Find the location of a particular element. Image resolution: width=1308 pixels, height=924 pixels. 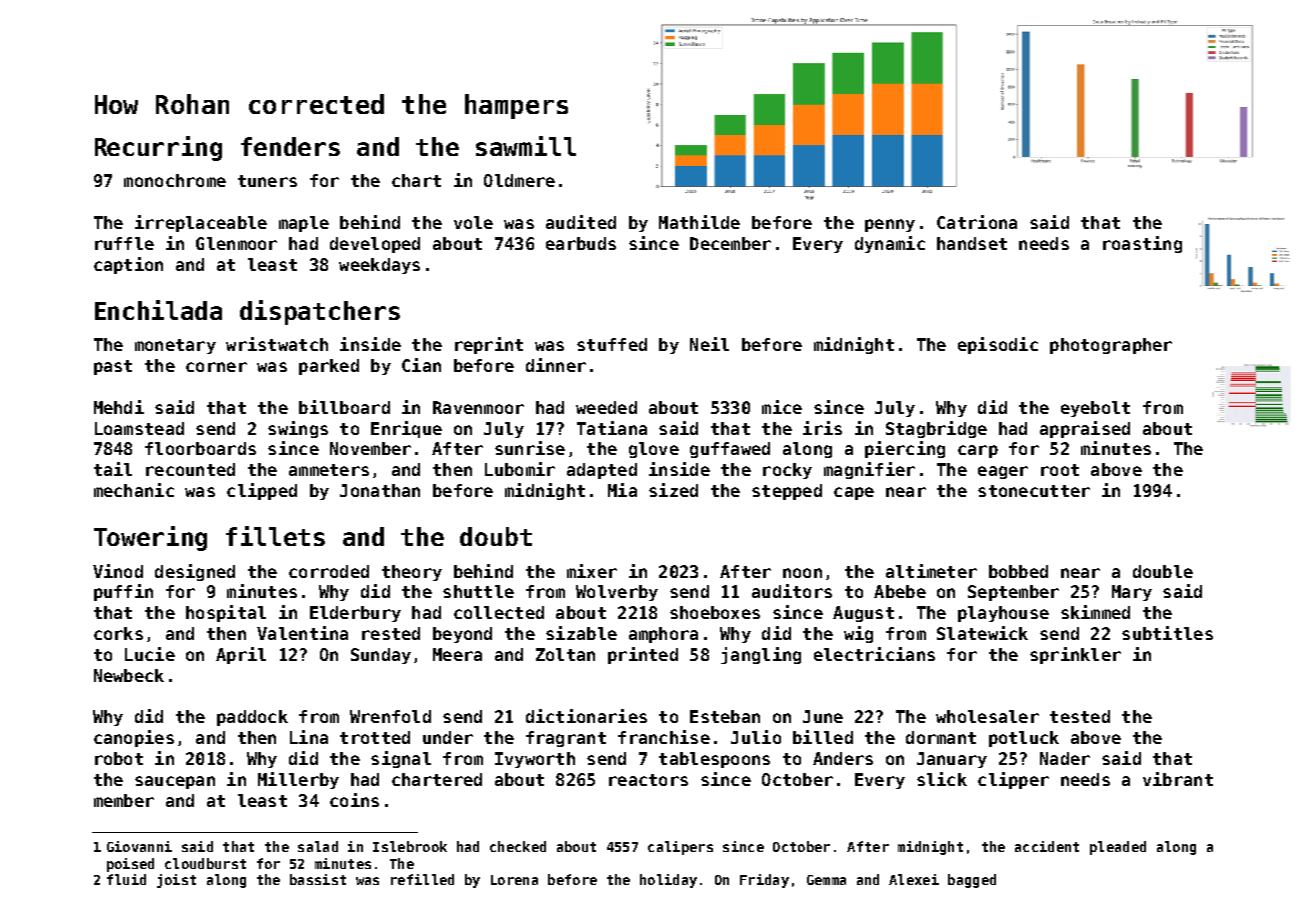

bagged is located at coordinates (972, 881).
